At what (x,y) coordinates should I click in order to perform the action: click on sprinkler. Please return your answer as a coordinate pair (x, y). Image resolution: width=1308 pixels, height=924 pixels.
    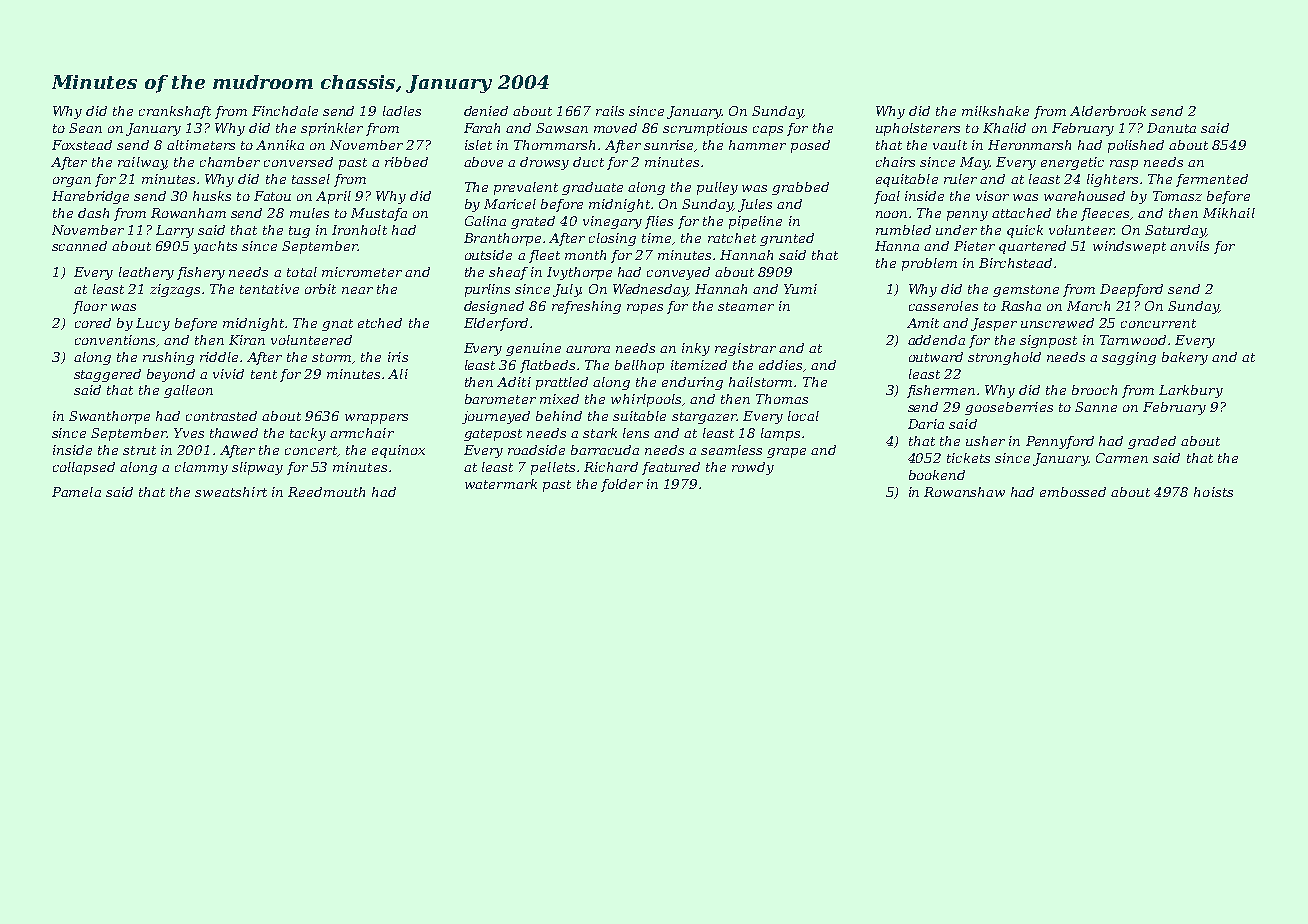
    Looking at the image, I should click on (332, 129).
